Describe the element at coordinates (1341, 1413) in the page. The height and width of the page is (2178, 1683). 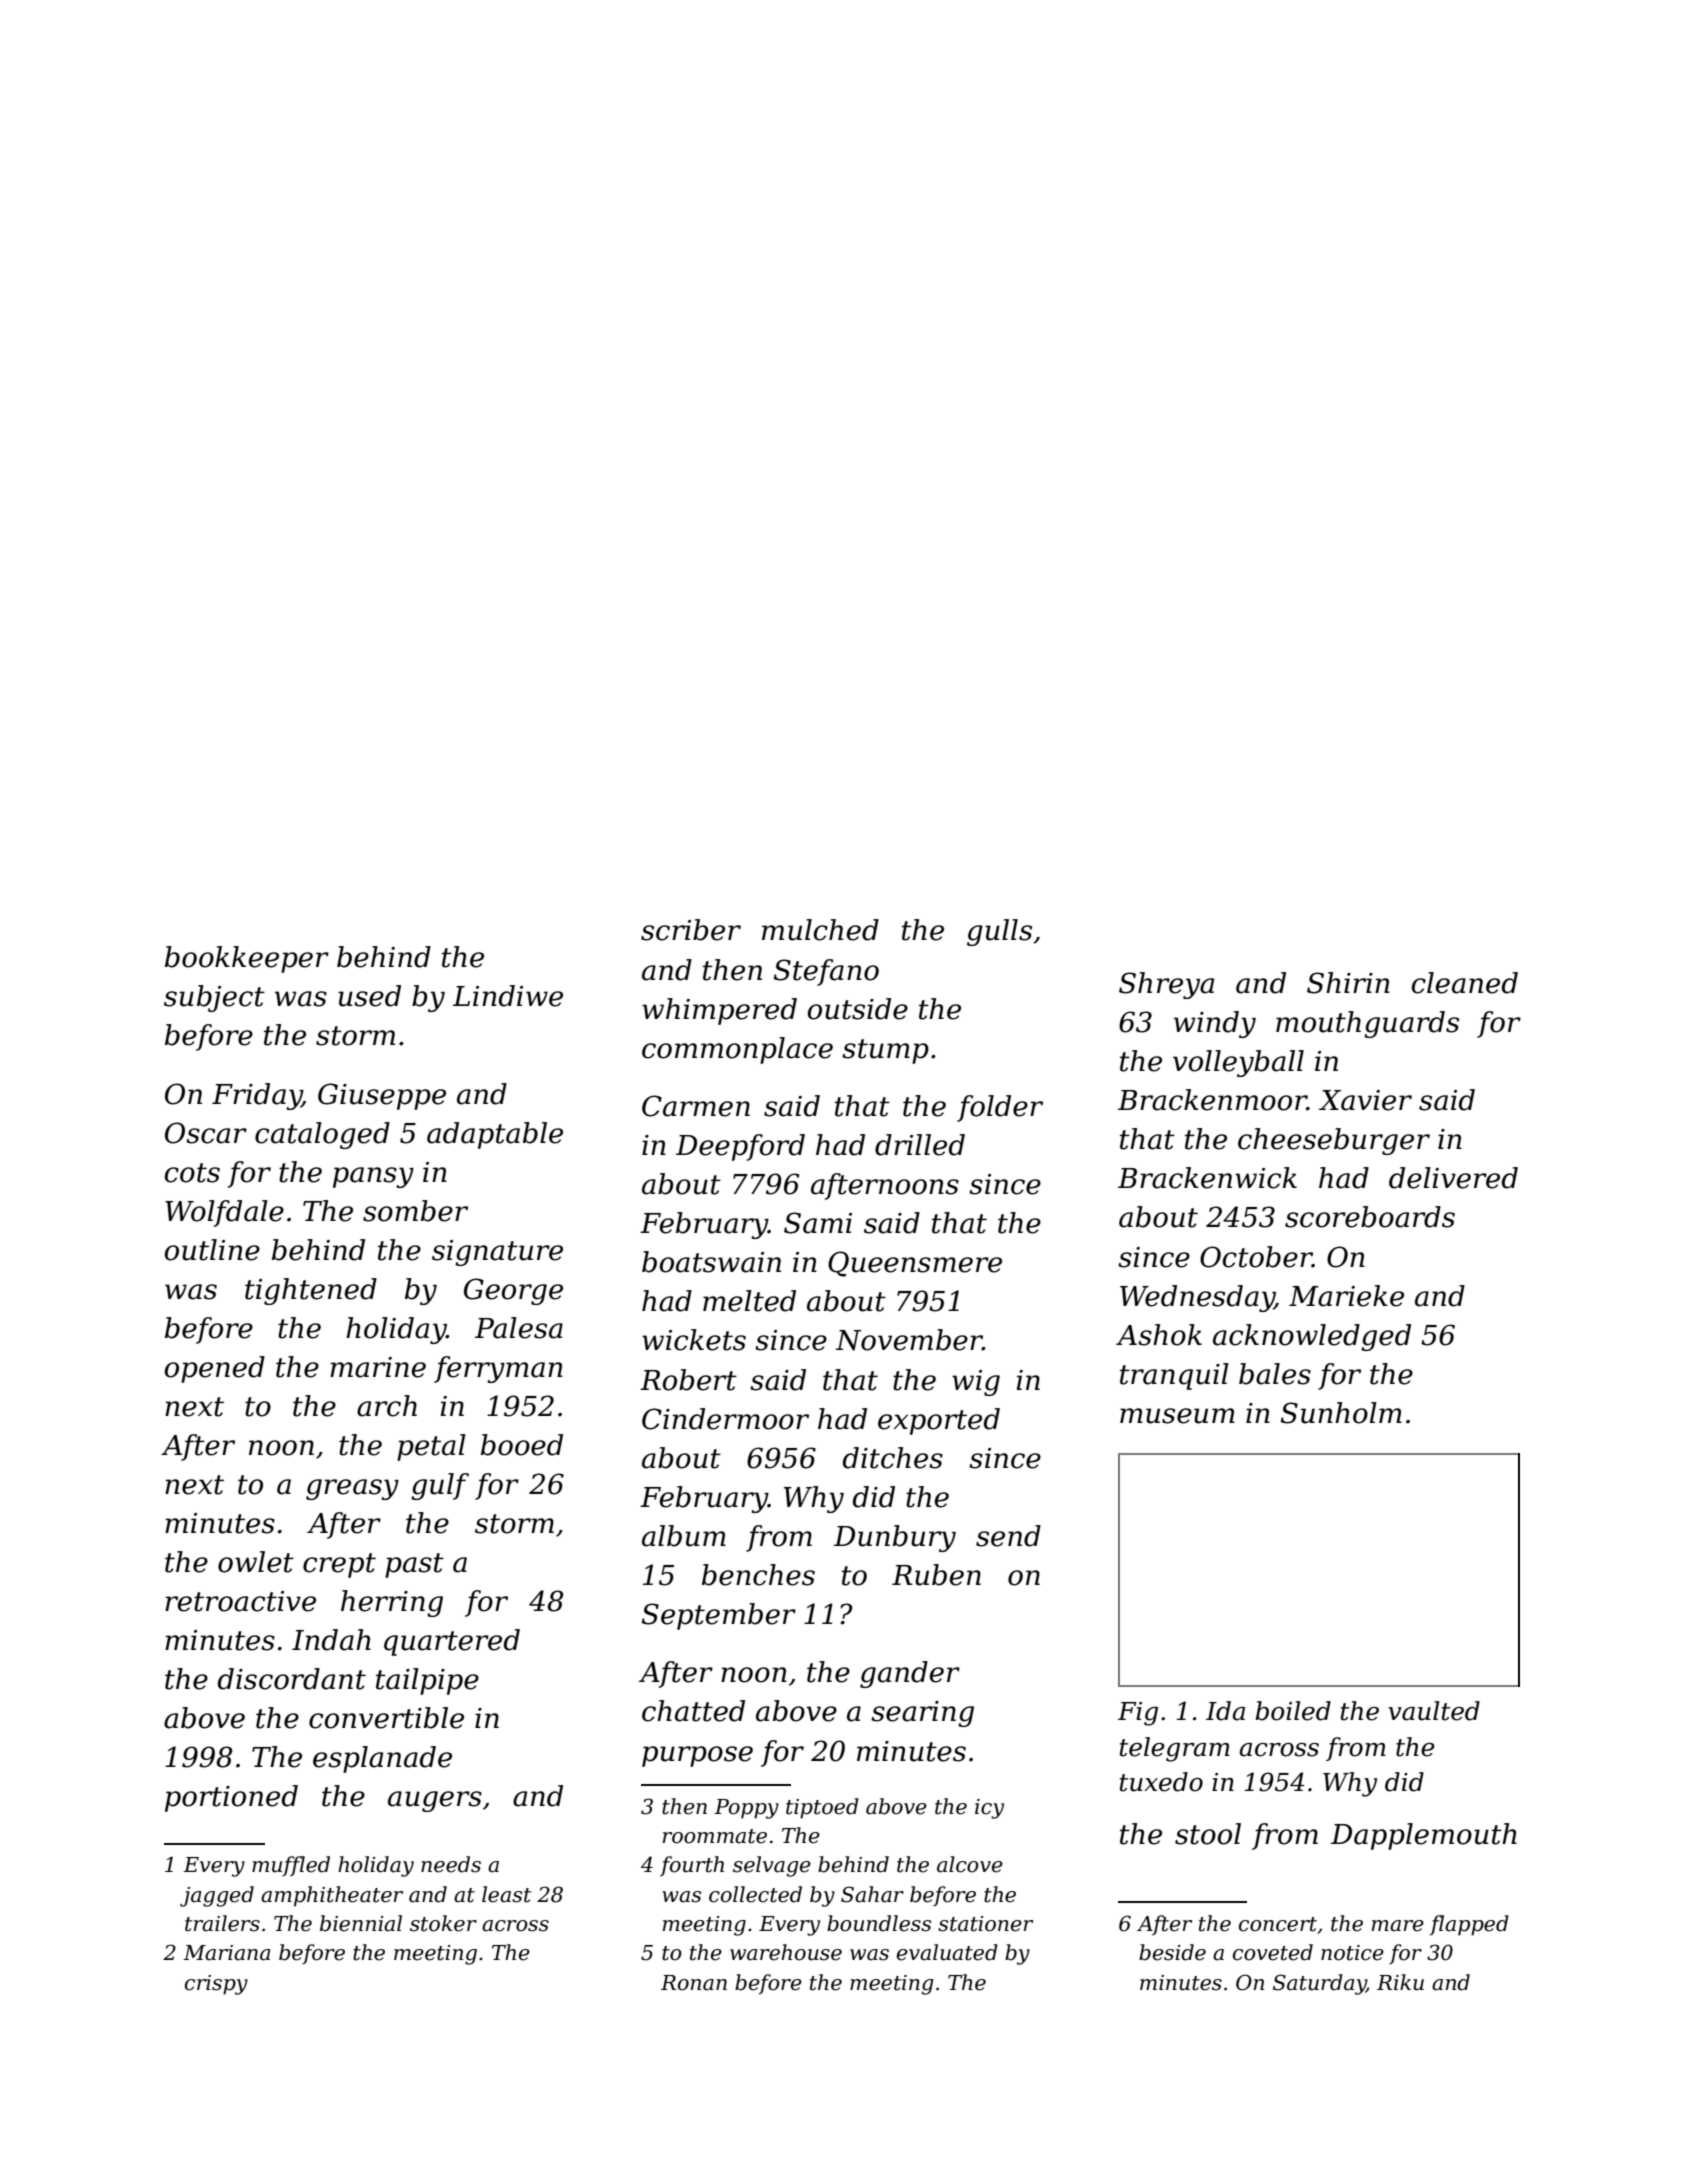
I see `Sunholm` at that location.
